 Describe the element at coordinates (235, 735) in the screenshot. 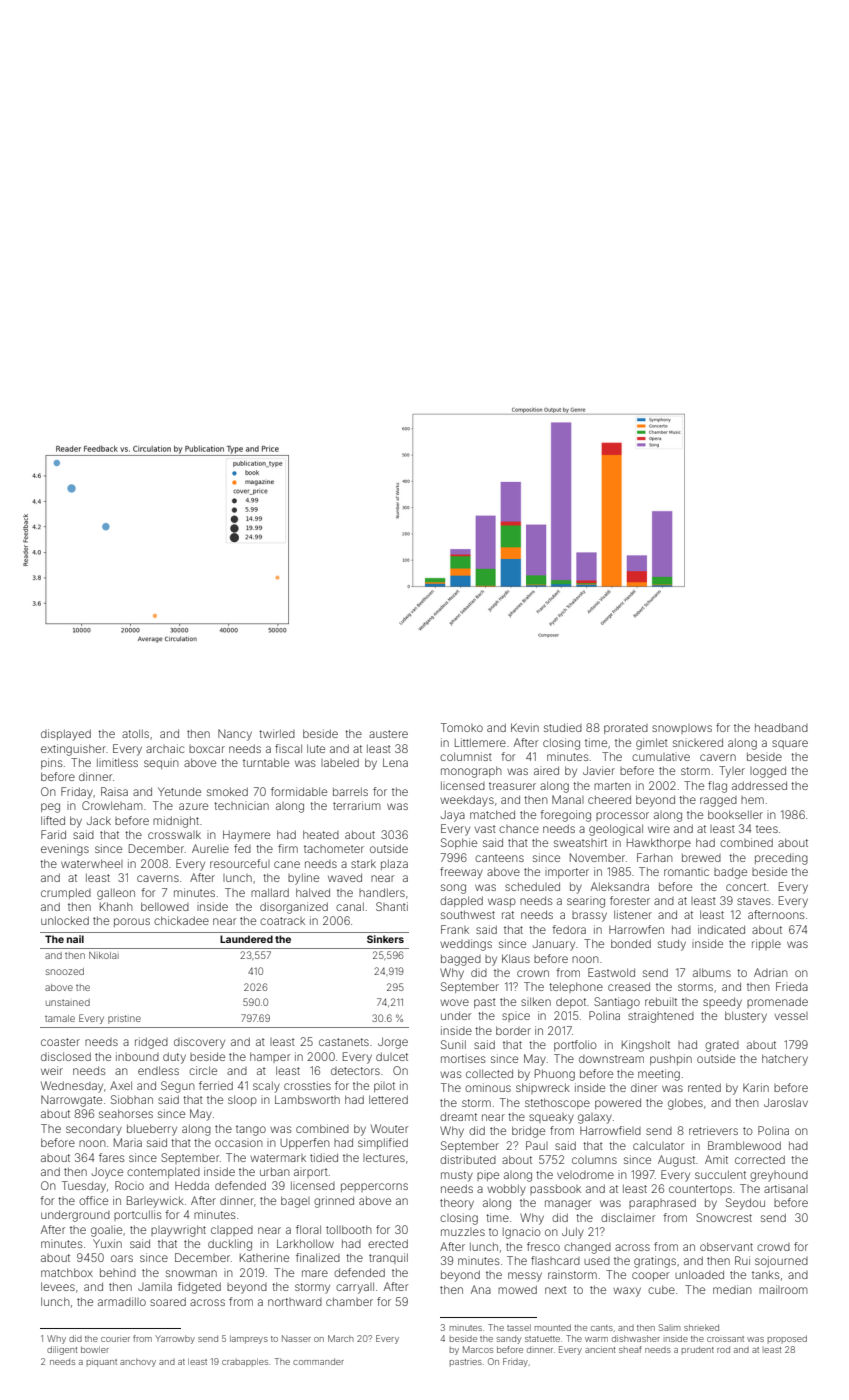

I see `Nancy` at that location.
